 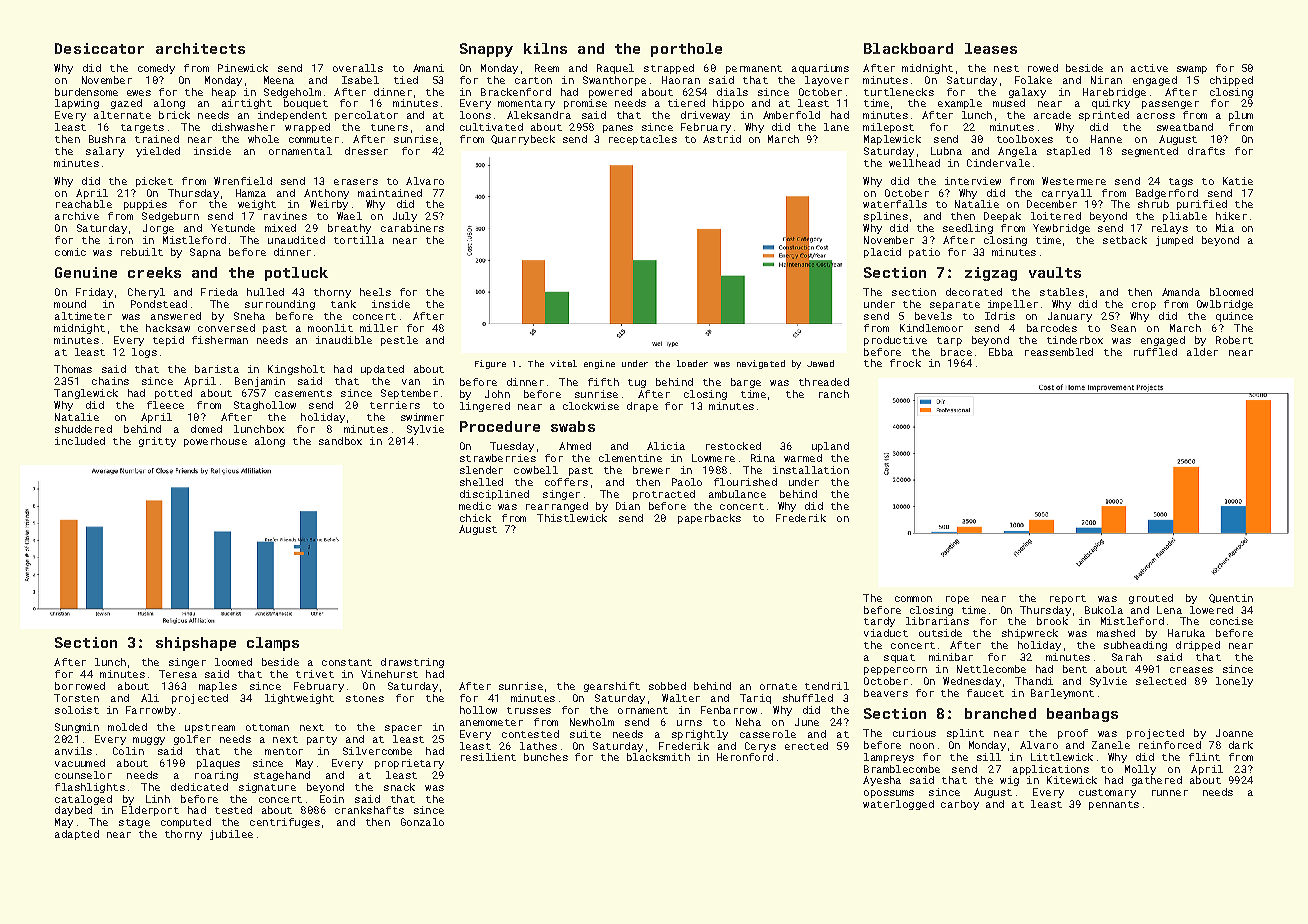 I want to click on chick, so click(x=475, y=518).
